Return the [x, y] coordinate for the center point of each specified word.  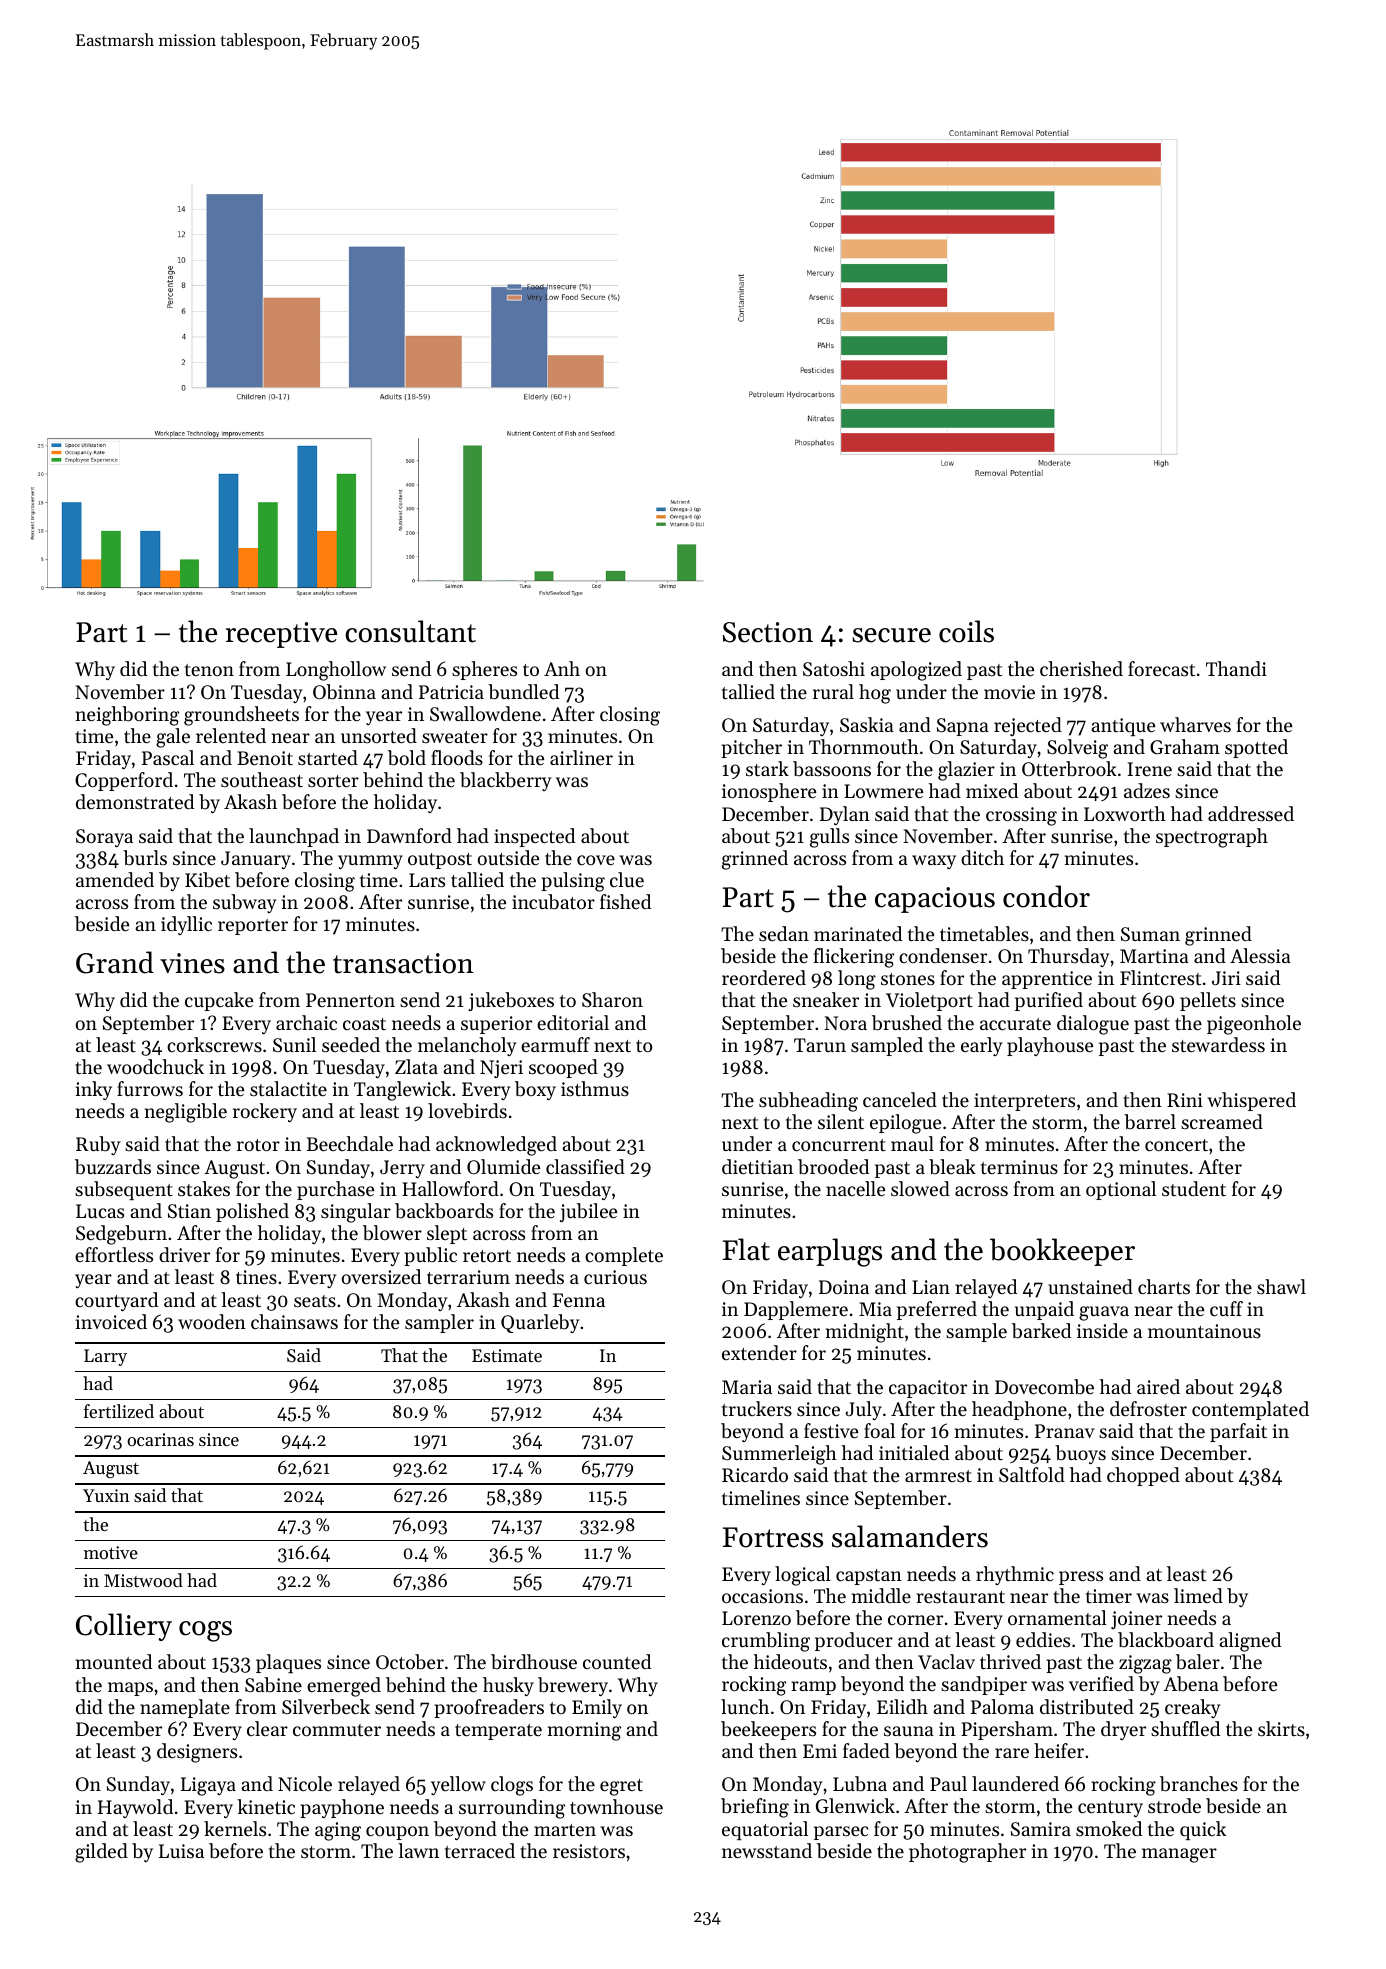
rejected [1028, 726]
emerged [344, 1687]
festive [831, 1430]
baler [1198, 1662]
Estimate [507, 1355]
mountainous [1204, 1331]
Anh [562, 668]
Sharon [612, 999]
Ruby [98, 1145]
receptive [281, 635]
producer [854, 1641]
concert [1176, 1145]
